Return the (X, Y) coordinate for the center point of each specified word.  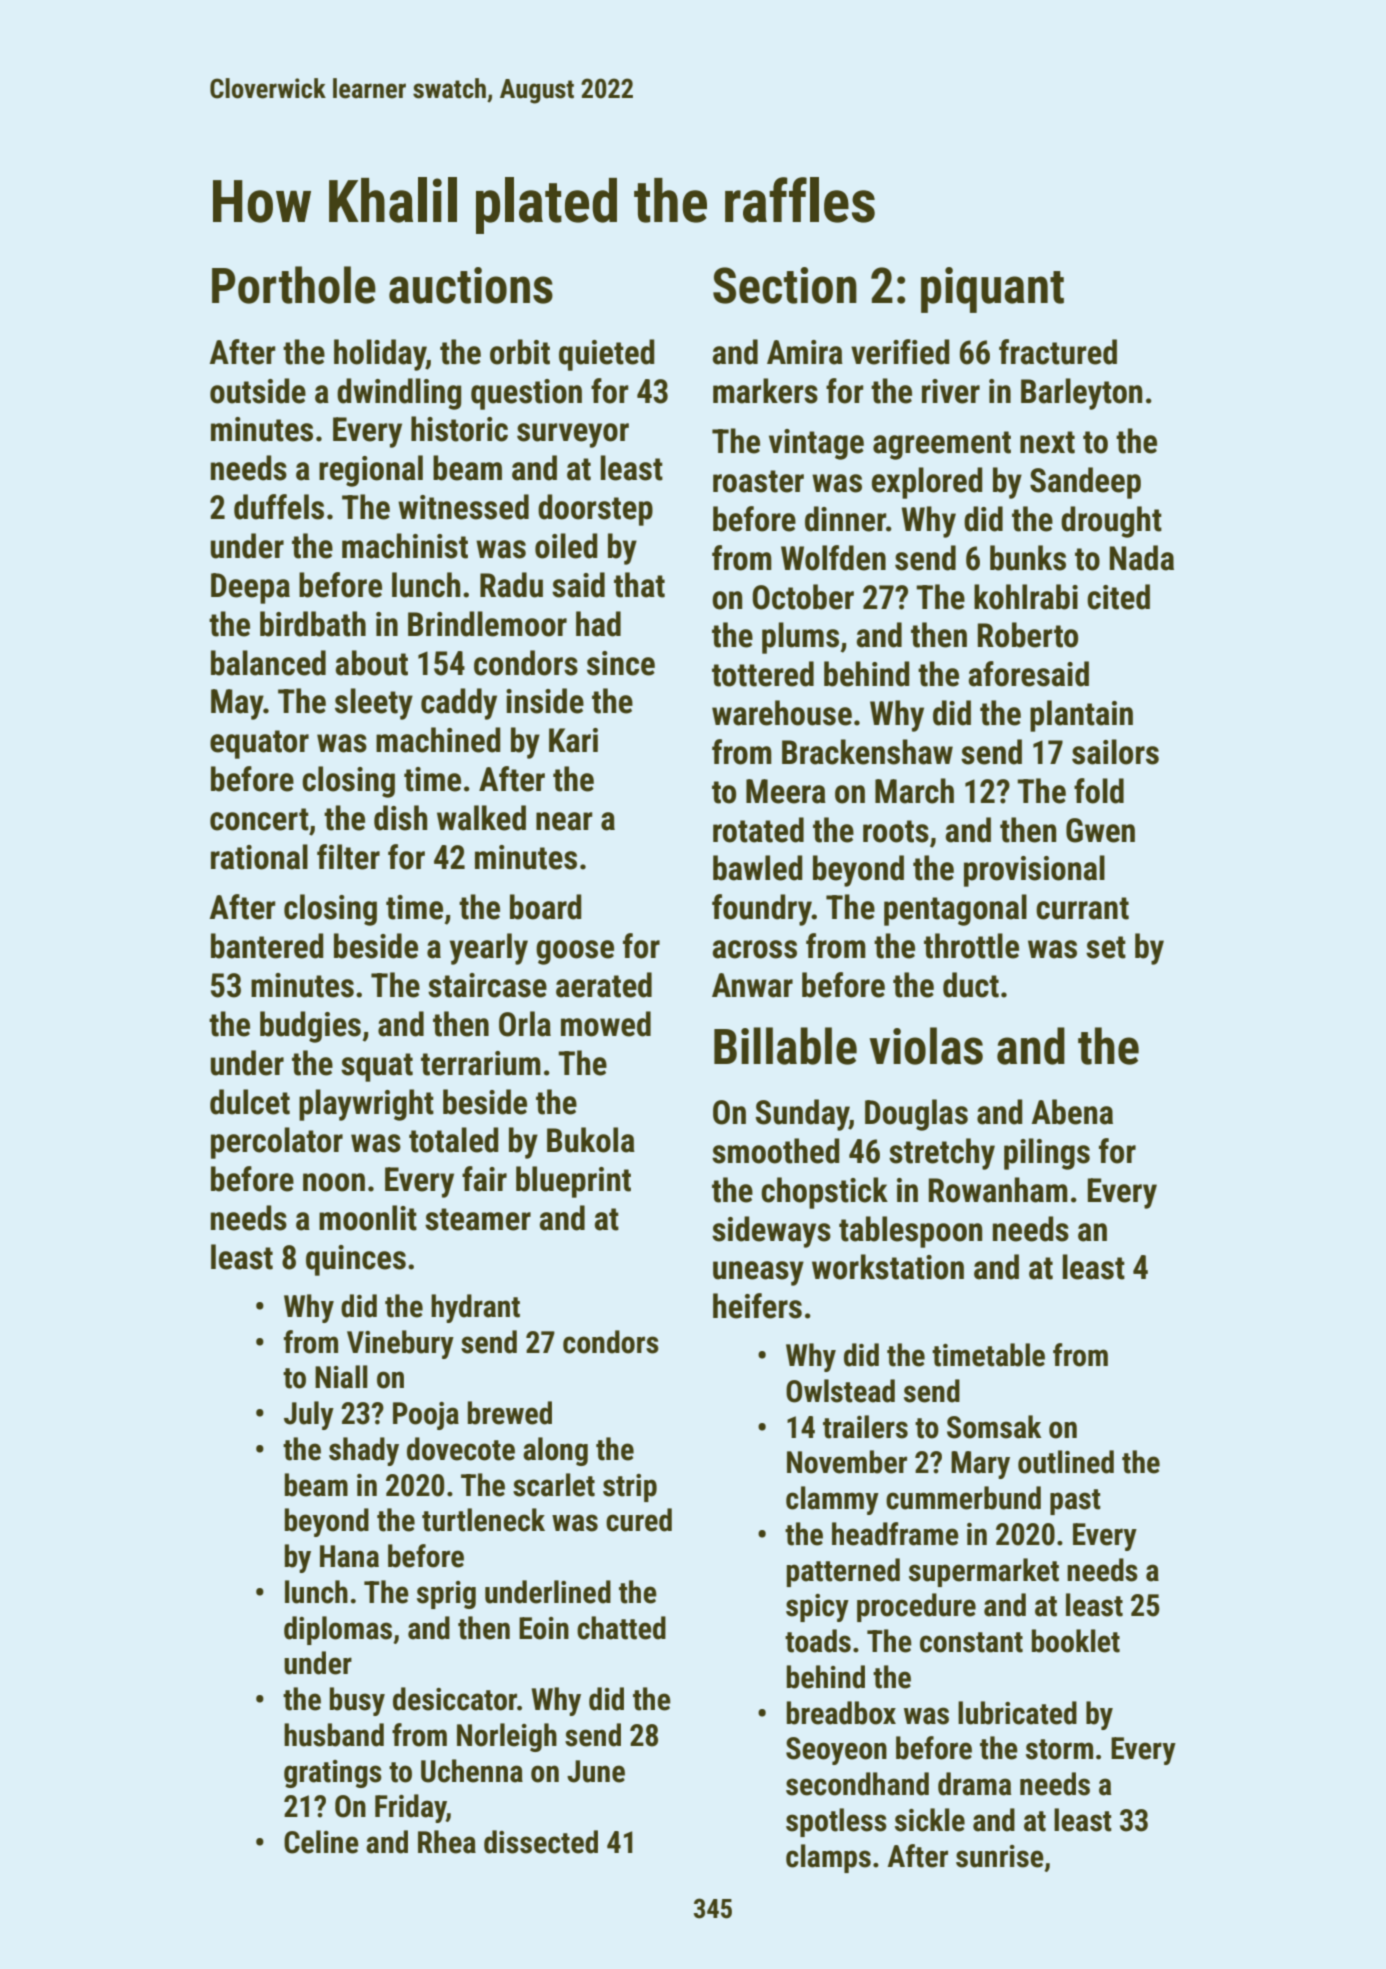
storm (1059, 1749)
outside (258, 391)
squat (377, 1067)
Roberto (1028, 635)
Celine (321, 1842)
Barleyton (1081, 394)
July (309, 1415)
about (372, 663)
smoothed (776, 1151)
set (1106, 947)
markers (765, 391)
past (1075, 1502)
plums (800, 638)
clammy (832, 1500)
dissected (541, 1842)
